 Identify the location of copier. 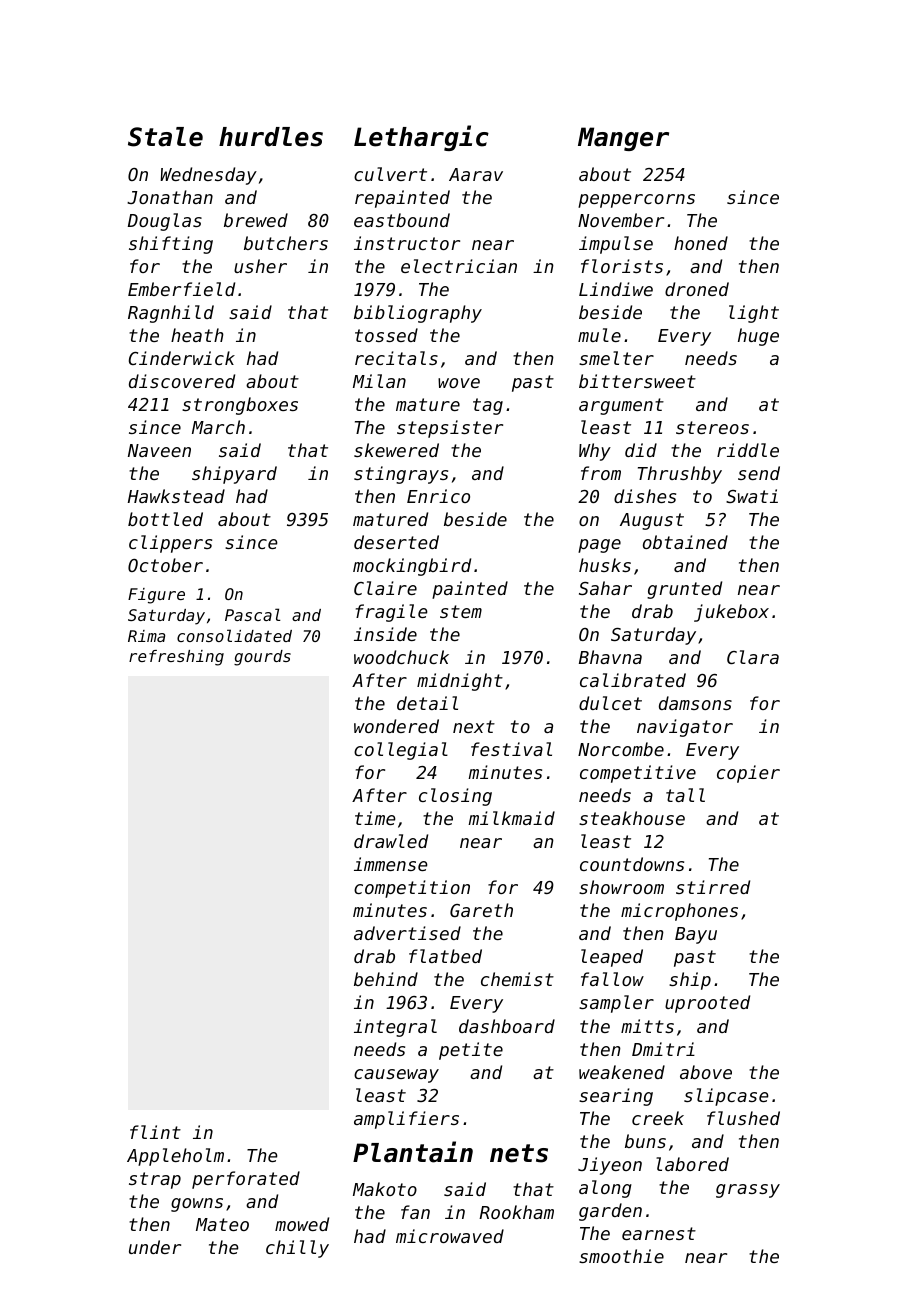
(748, 774).
